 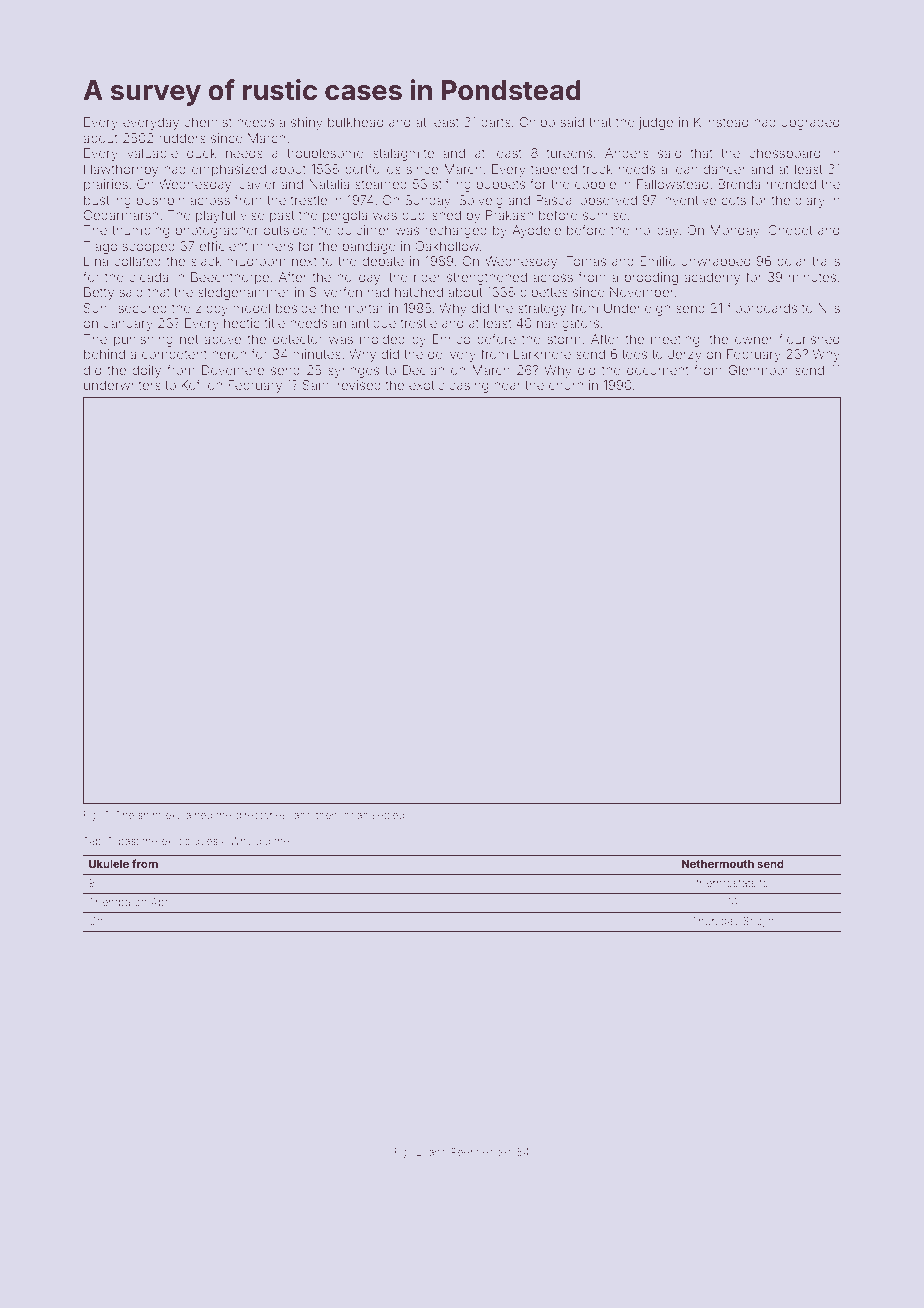 I want to click on bulkhead, so click(x=355, y=122).
